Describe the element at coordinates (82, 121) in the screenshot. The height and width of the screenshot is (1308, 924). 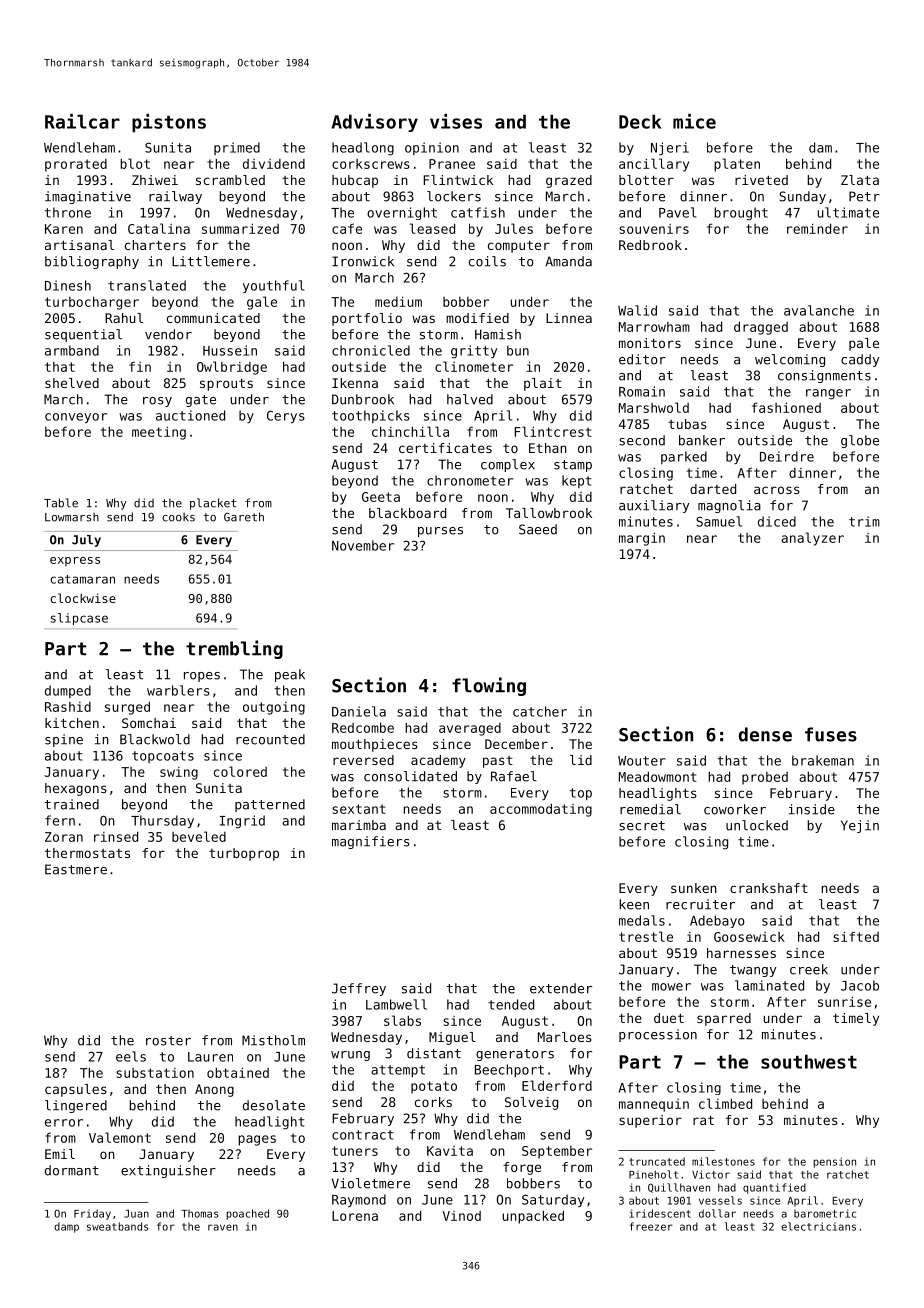
I see `Railcar` at that location.
